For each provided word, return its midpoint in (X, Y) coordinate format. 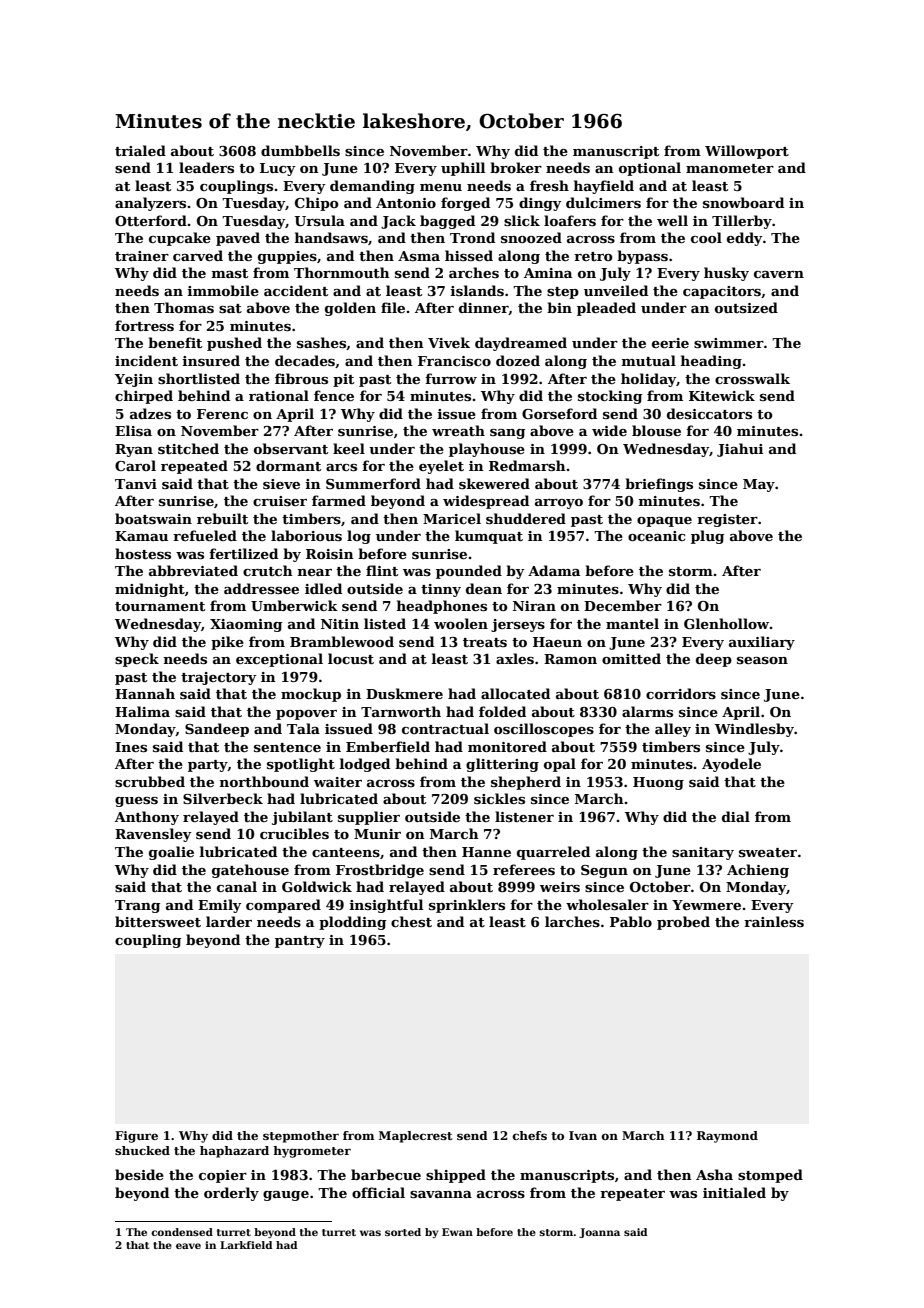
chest (411, 921)
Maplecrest (416, 1137)
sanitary (703, 853)
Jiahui (740, 450)
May (759, 485)
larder (229, 921)
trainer (142, 256)
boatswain (153, 518)
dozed (518, 360)
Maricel (452, 518)
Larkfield (246, 1245)
